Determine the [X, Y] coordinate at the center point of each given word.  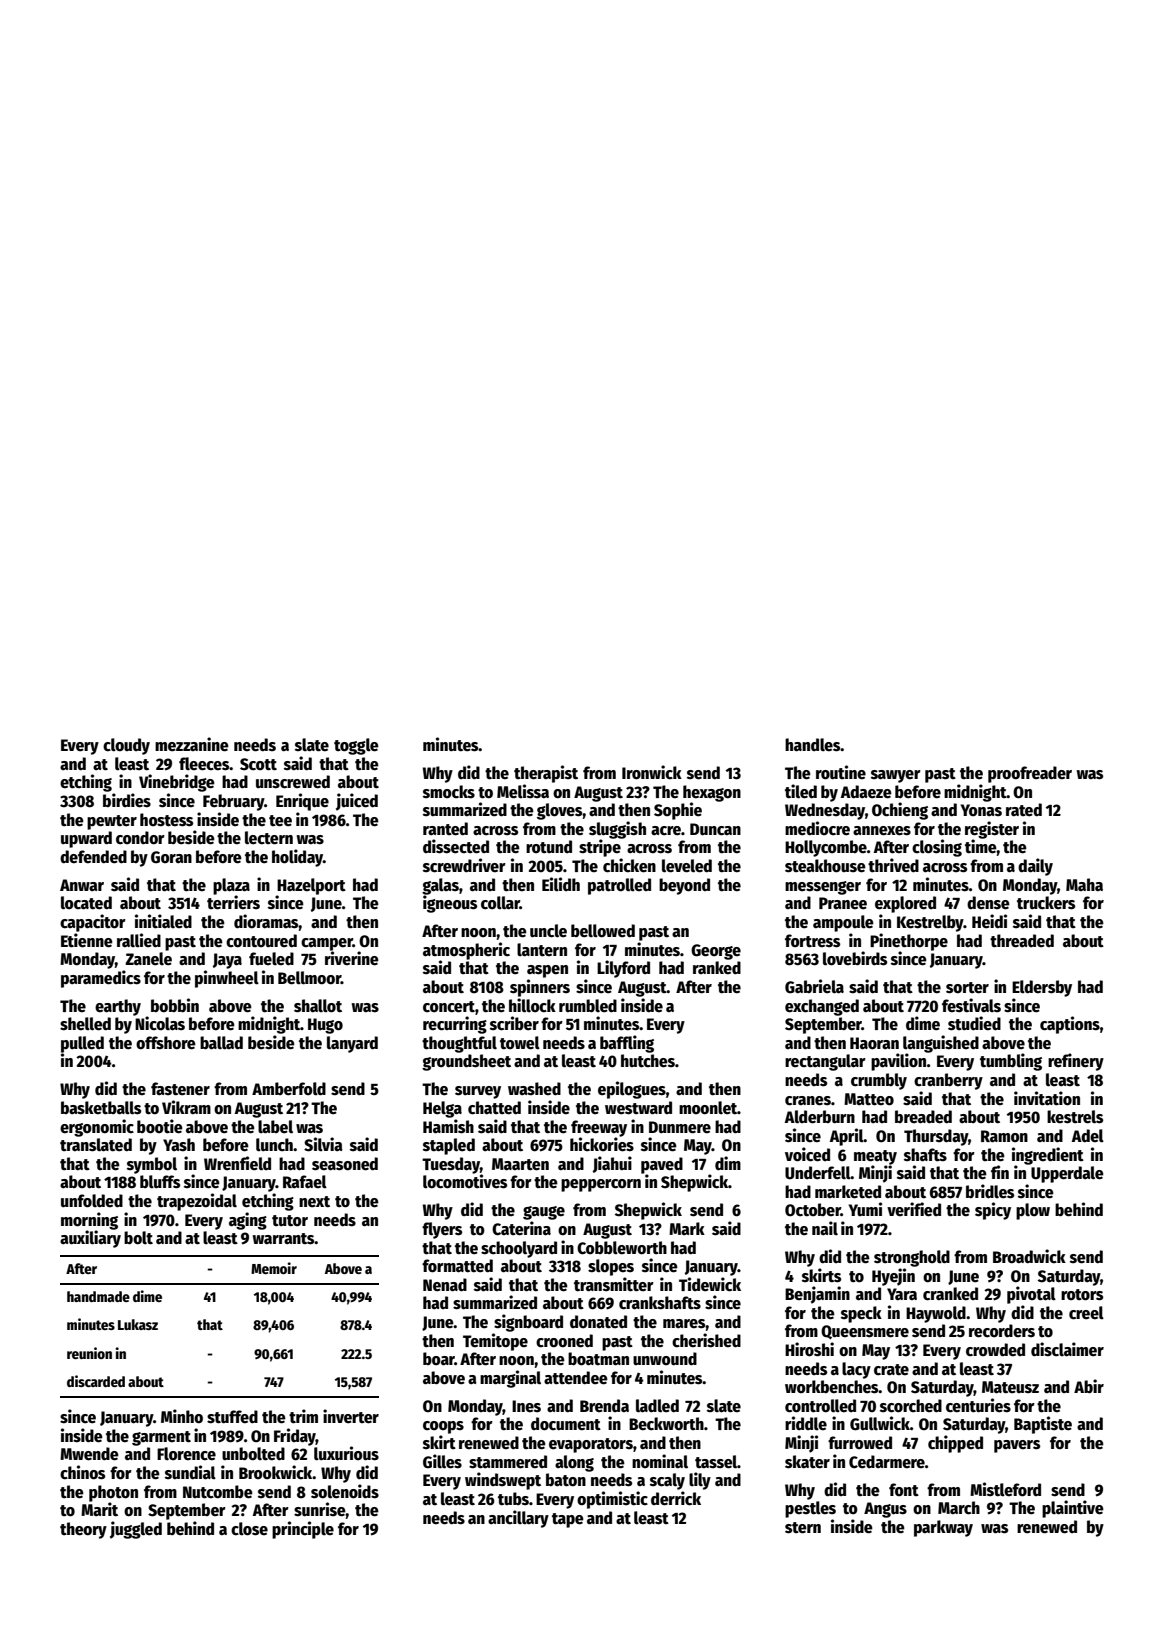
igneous [450, 904]
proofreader [1030, 774]
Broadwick [1029, 1256]
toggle [356, 746]
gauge [544, 1213]
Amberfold [289, 1089]
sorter [967, 988]
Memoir [274, 1268]
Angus [885, 1510]
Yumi [865, 1209]
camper [327, 944]
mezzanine [192, 744]
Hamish [448, 1126]
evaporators [591, 1445]
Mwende [89, 1454]
